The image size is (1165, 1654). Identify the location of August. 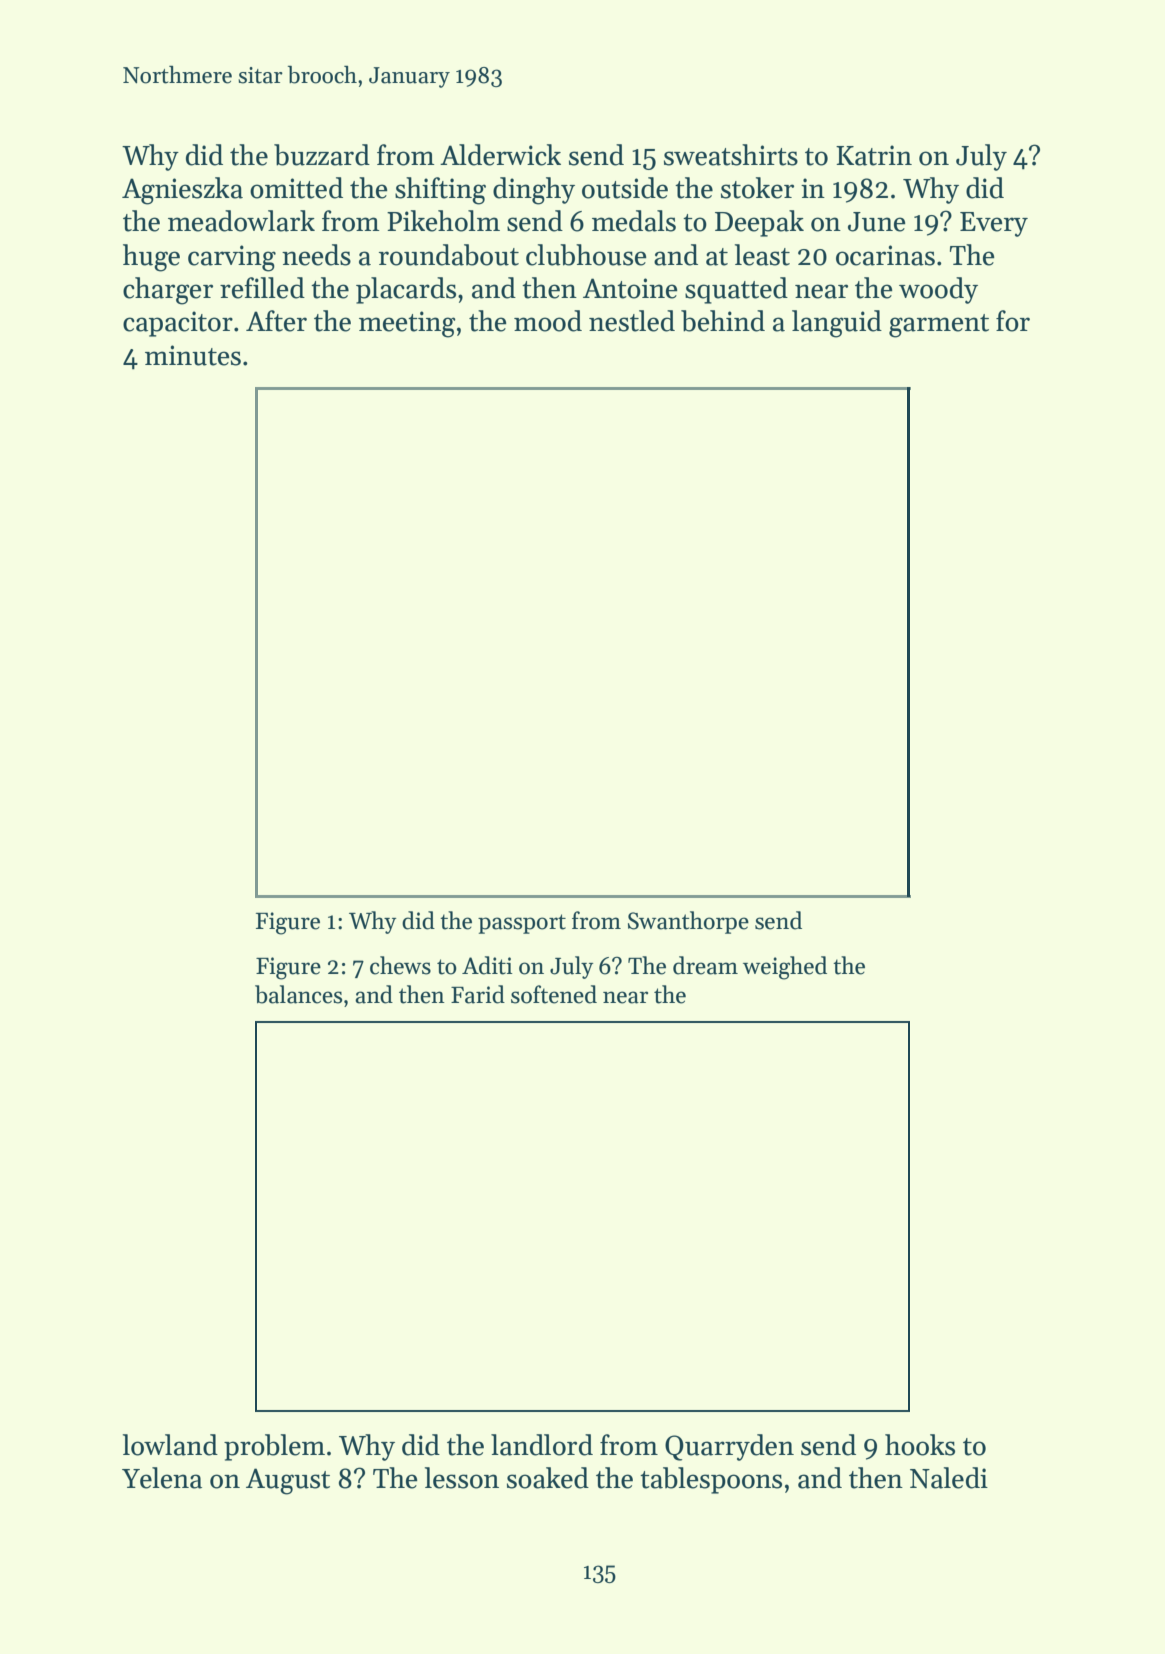
(288, 1481).
